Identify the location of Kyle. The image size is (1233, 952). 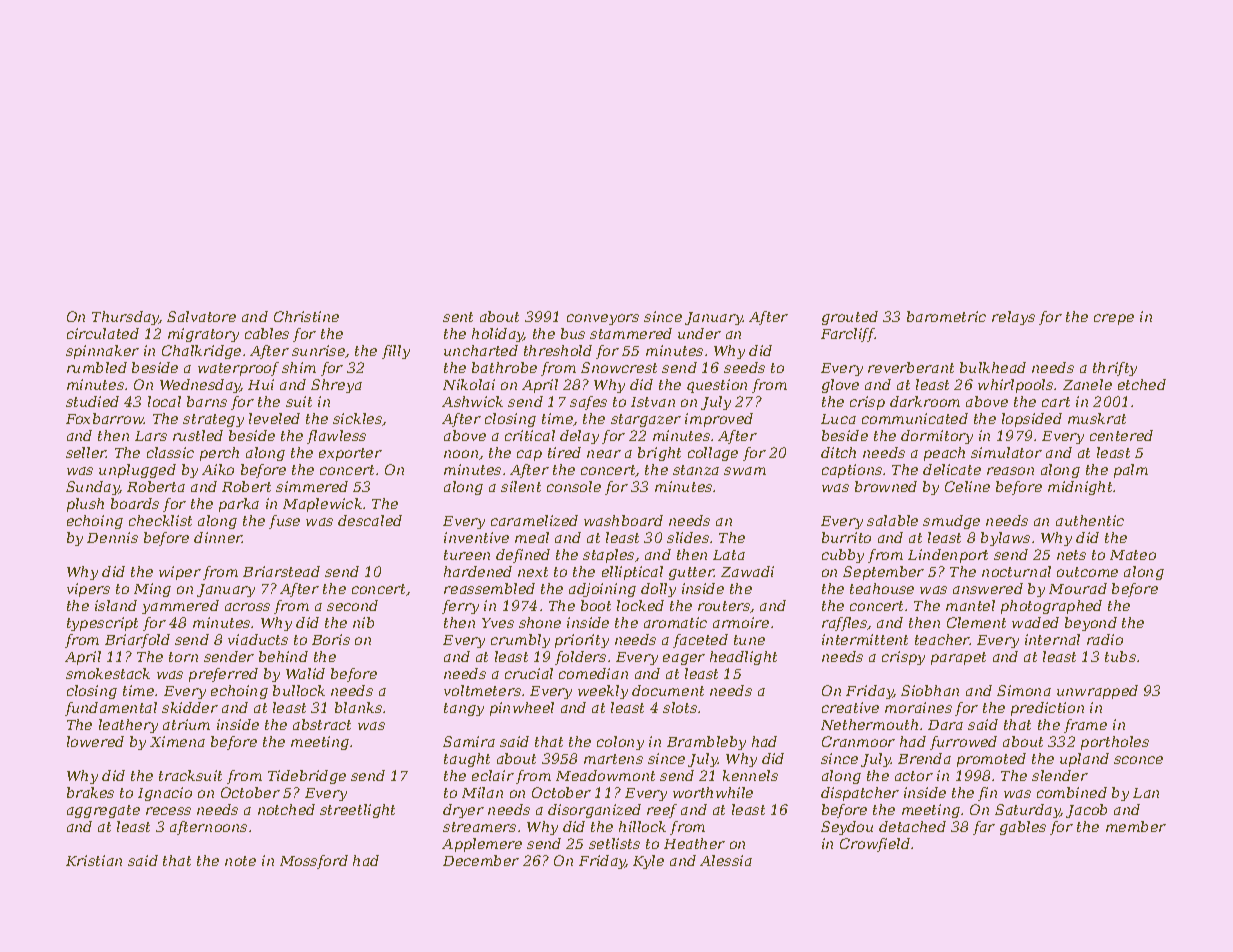
(648, 862).
